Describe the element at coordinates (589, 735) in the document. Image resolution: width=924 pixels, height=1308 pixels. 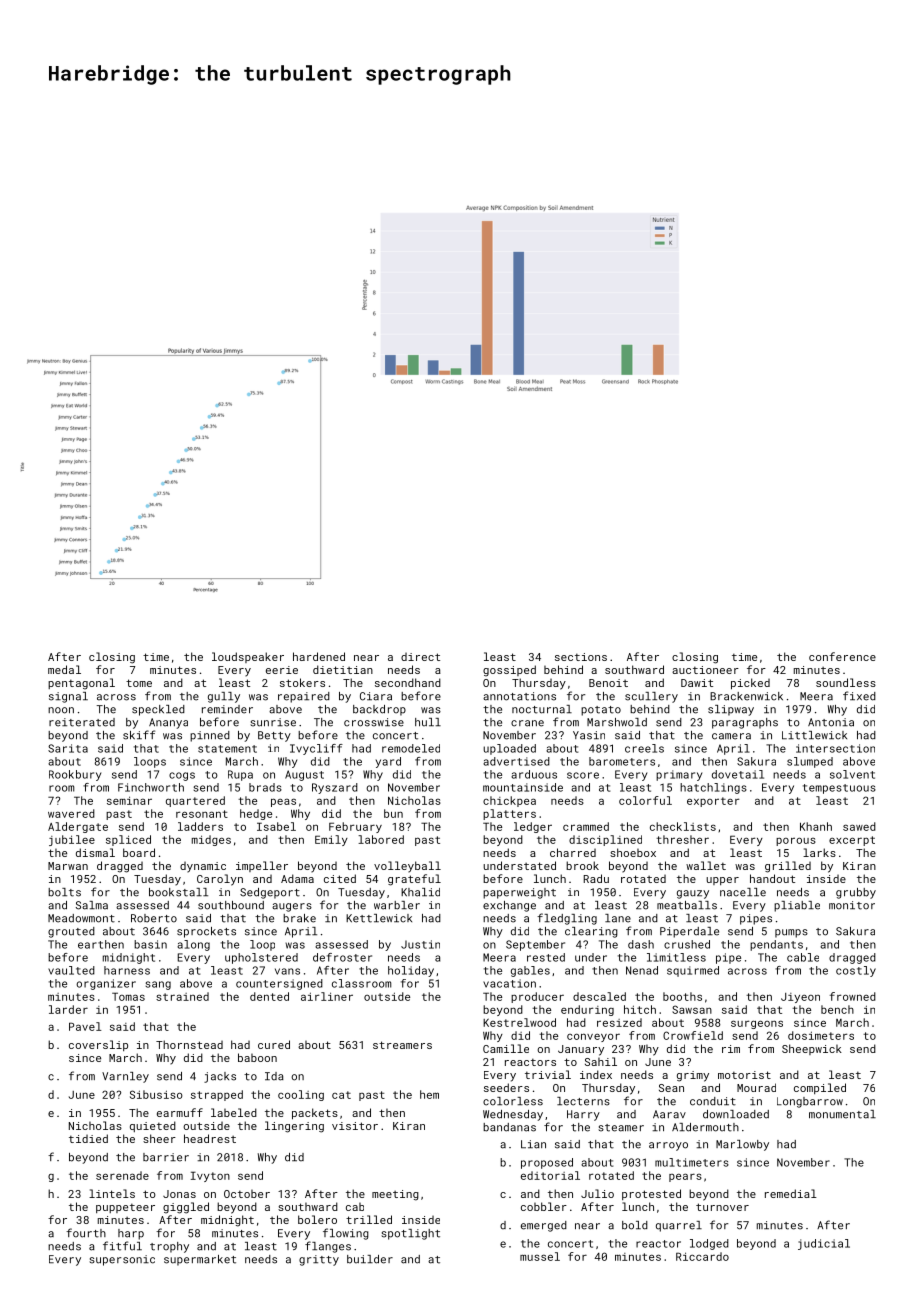
I see `Yasin` at that location.
